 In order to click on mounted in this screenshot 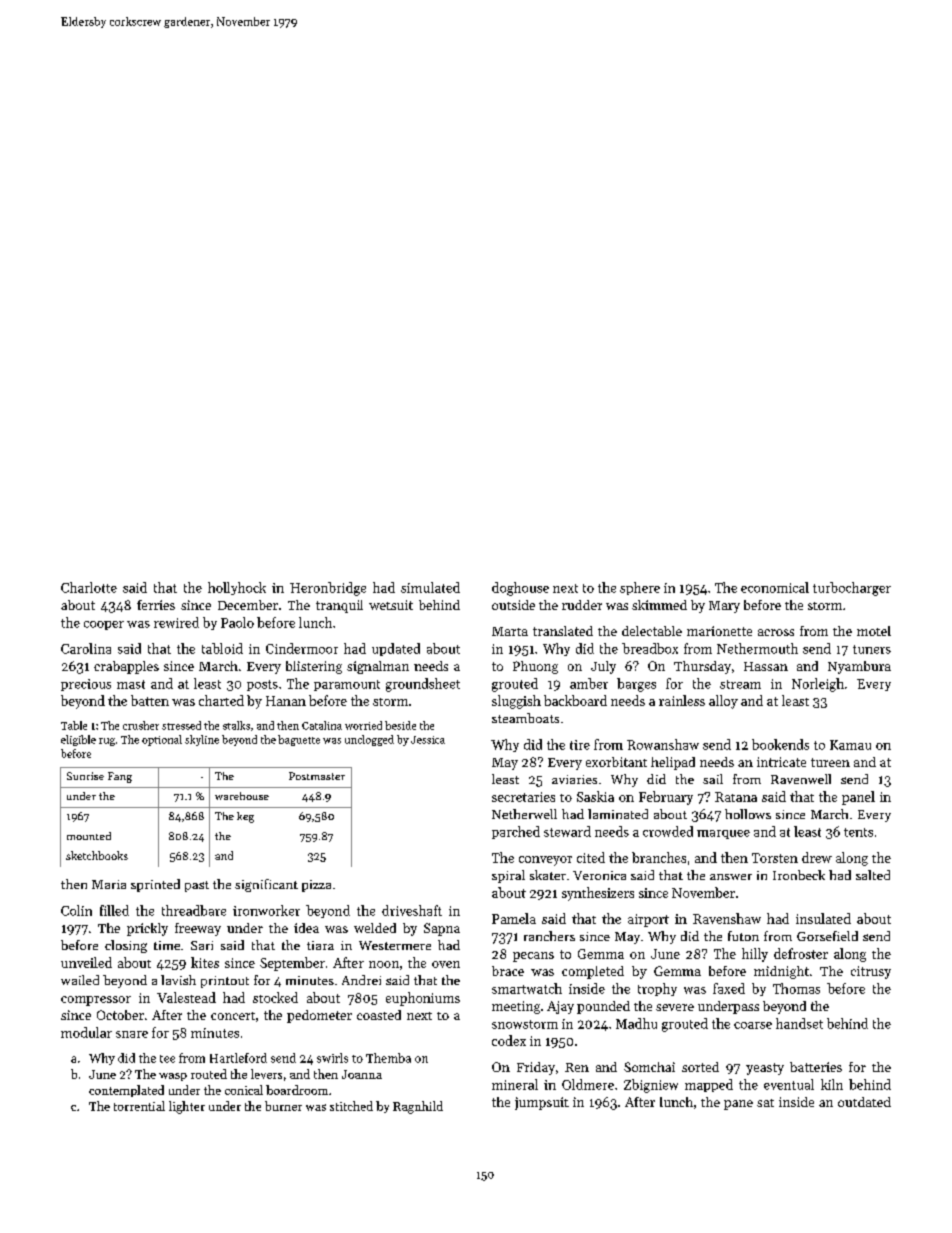, I will do `click(89, 836)`.
